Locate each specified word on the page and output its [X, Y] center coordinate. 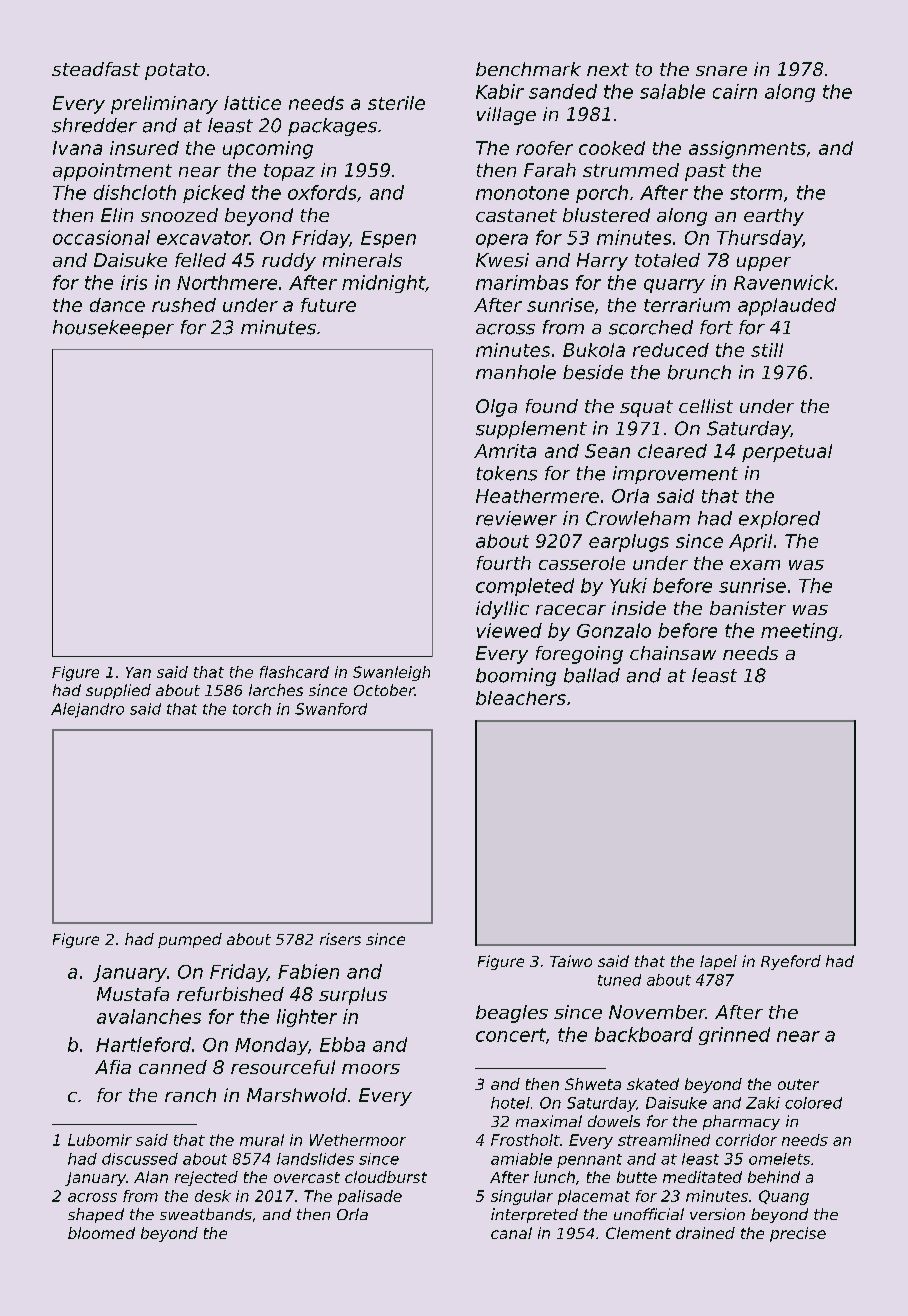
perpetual [787, 453]
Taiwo [571, 961]
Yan [138, 672]
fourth [504, 563]
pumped [190, 940]
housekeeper [113, 329]
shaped [96, 1215]
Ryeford [791, 962]
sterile [396, 103]
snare [721, 71]
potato [175, 71]
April [750, 543]
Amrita [505, 451]
